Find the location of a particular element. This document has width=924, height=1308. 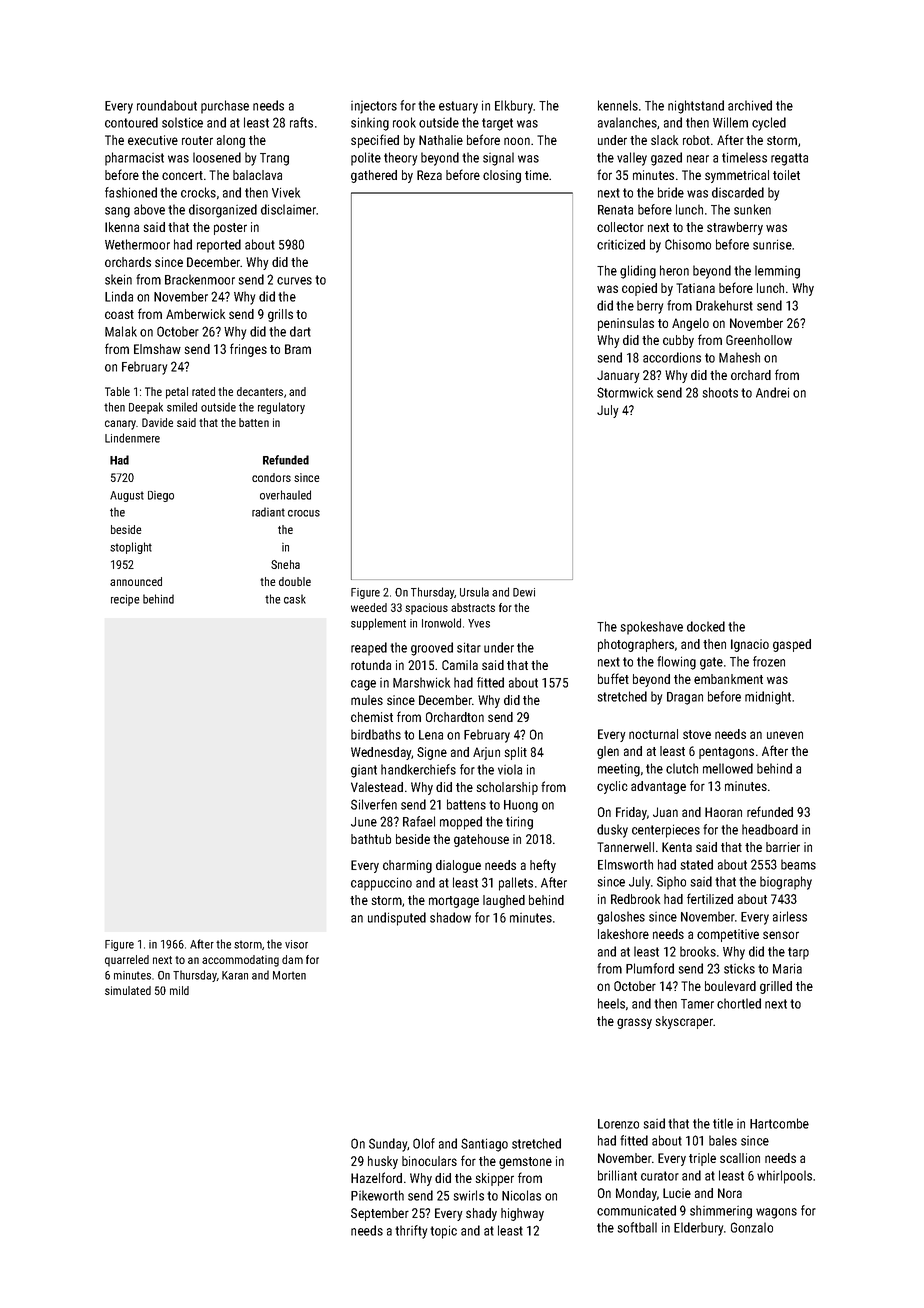

estuary is located at coordinates (458, 107).
